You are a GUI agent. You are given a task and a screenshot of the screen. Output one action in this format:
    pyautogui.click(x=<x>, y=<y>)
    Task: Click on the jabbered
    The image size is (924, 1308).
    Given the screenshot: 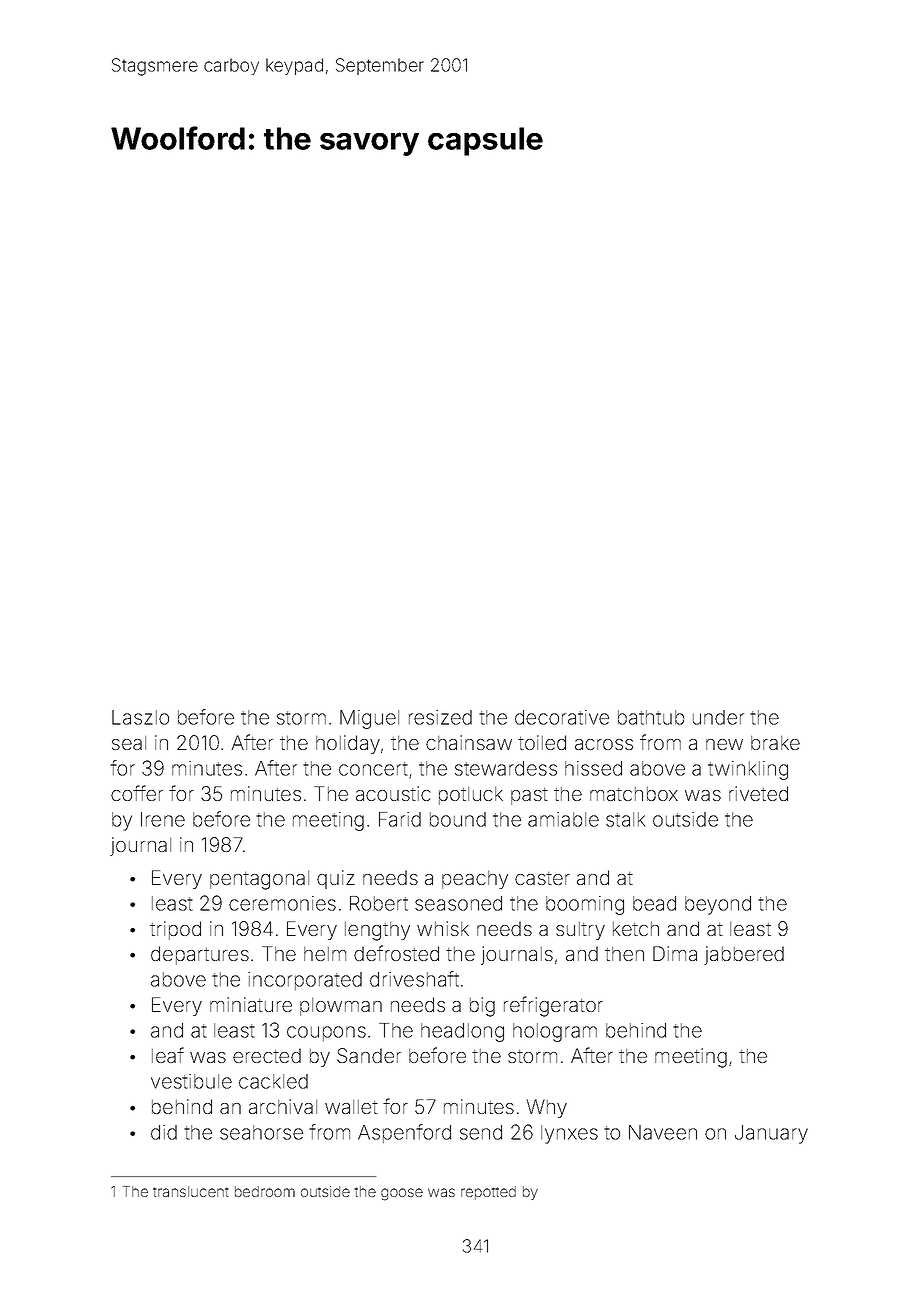 What is the action you would take?
    pyautogui.click(x=744, y=955)
